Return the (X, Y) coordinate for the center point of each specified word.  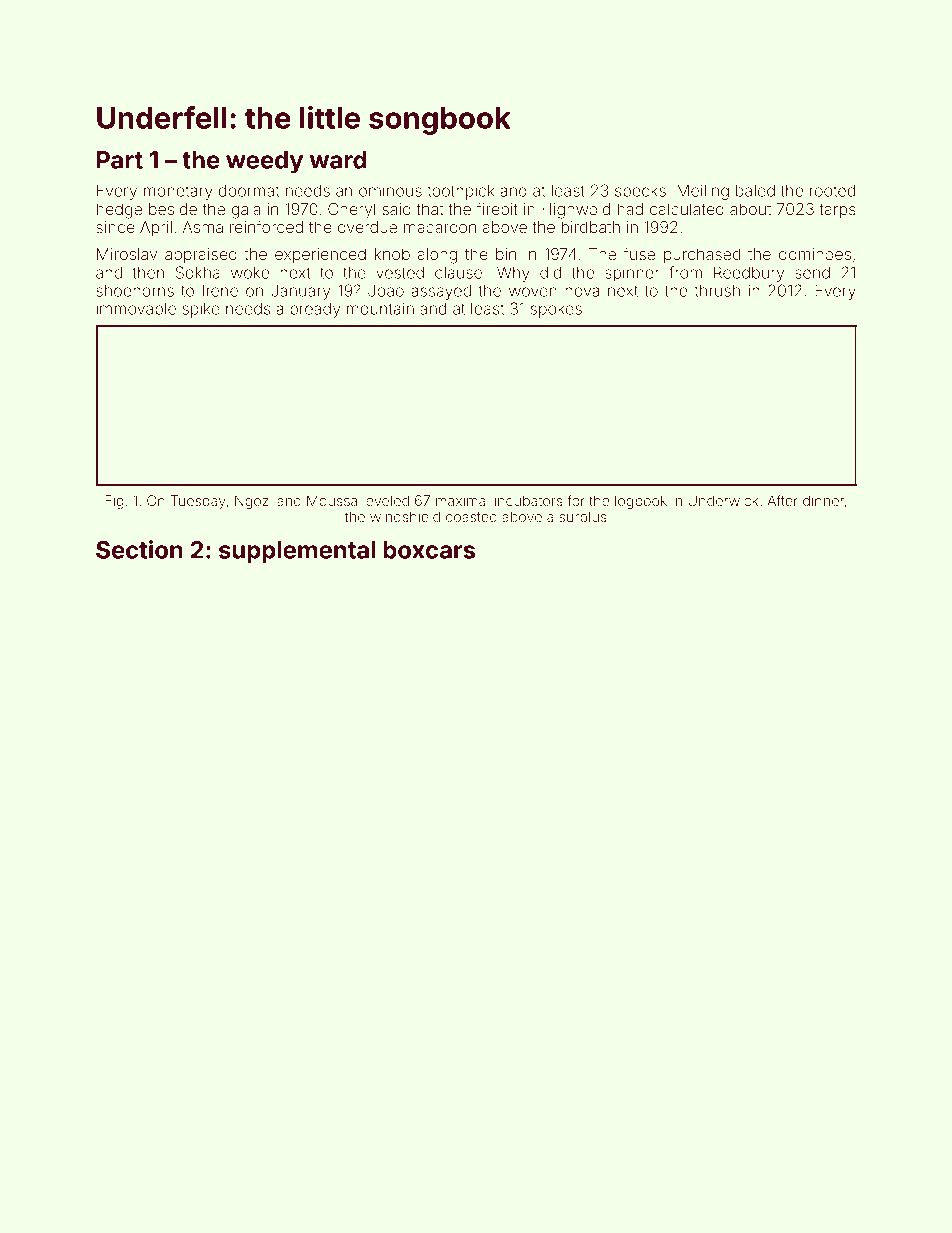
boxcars (429, 550)
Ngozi (253, 502)
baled (755, 190)
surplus (582, 518)
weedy (264, 162)
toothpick (460, 192)
